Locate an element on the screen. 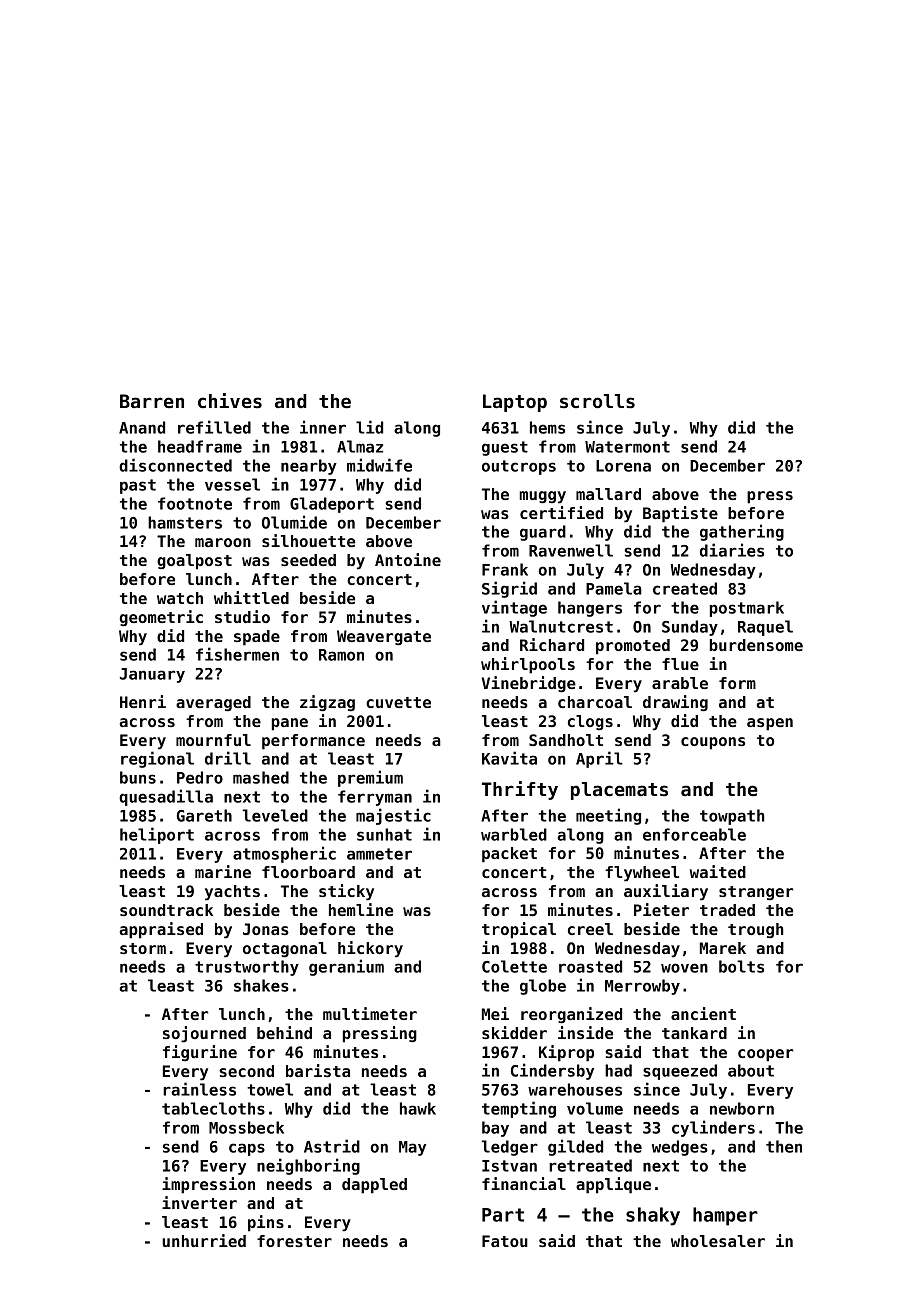  Gladeport is located at coordinates (332, 505).
